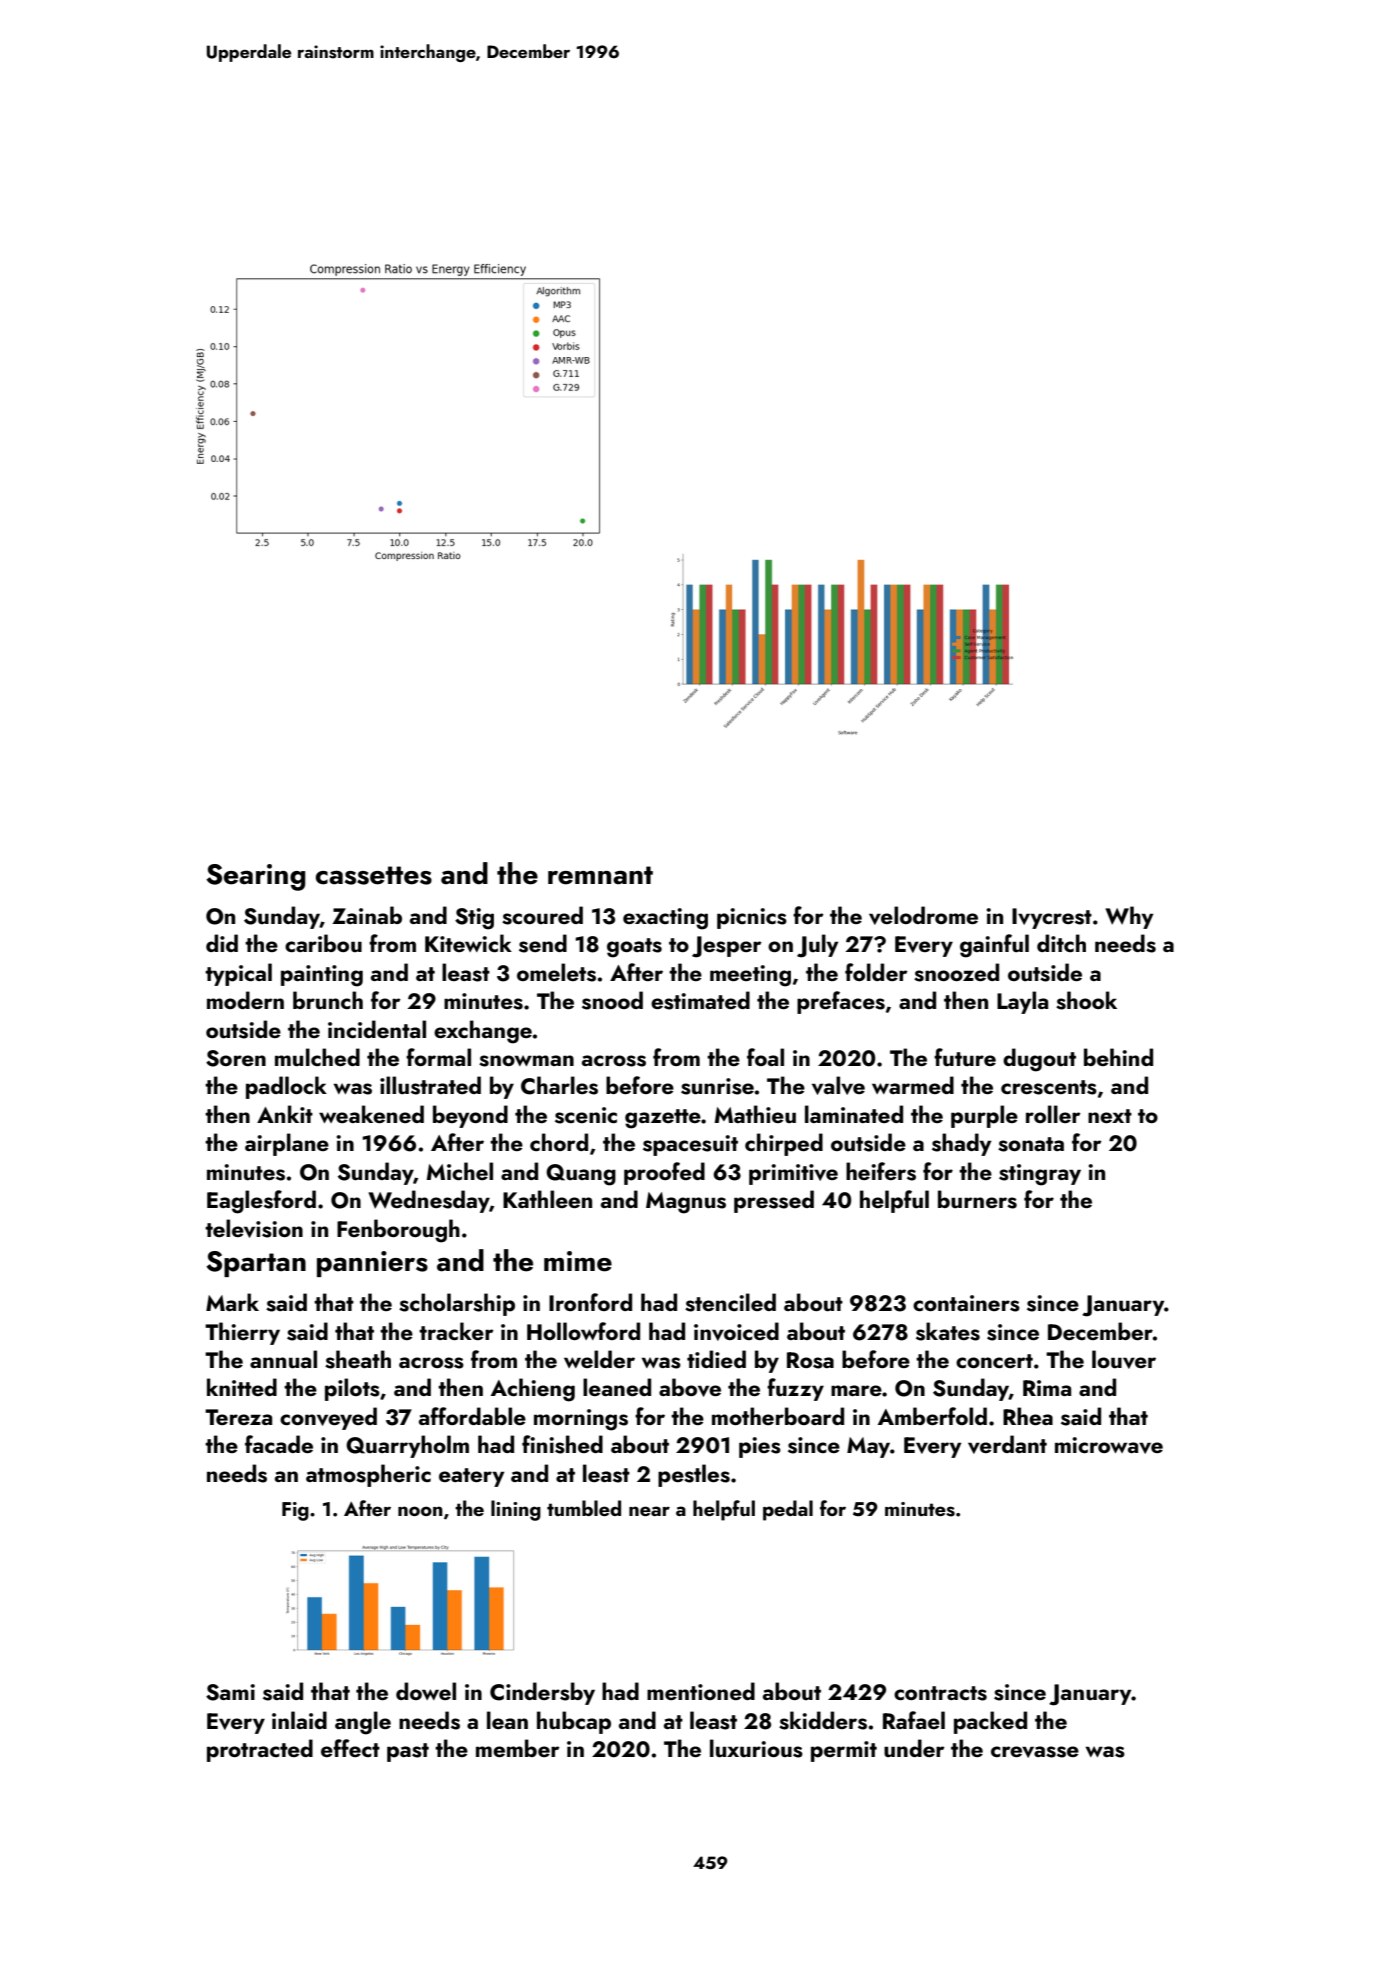  What do you see at coordinates (543, 943) in the image?
I see `send` at bounding box center [543, 943].
